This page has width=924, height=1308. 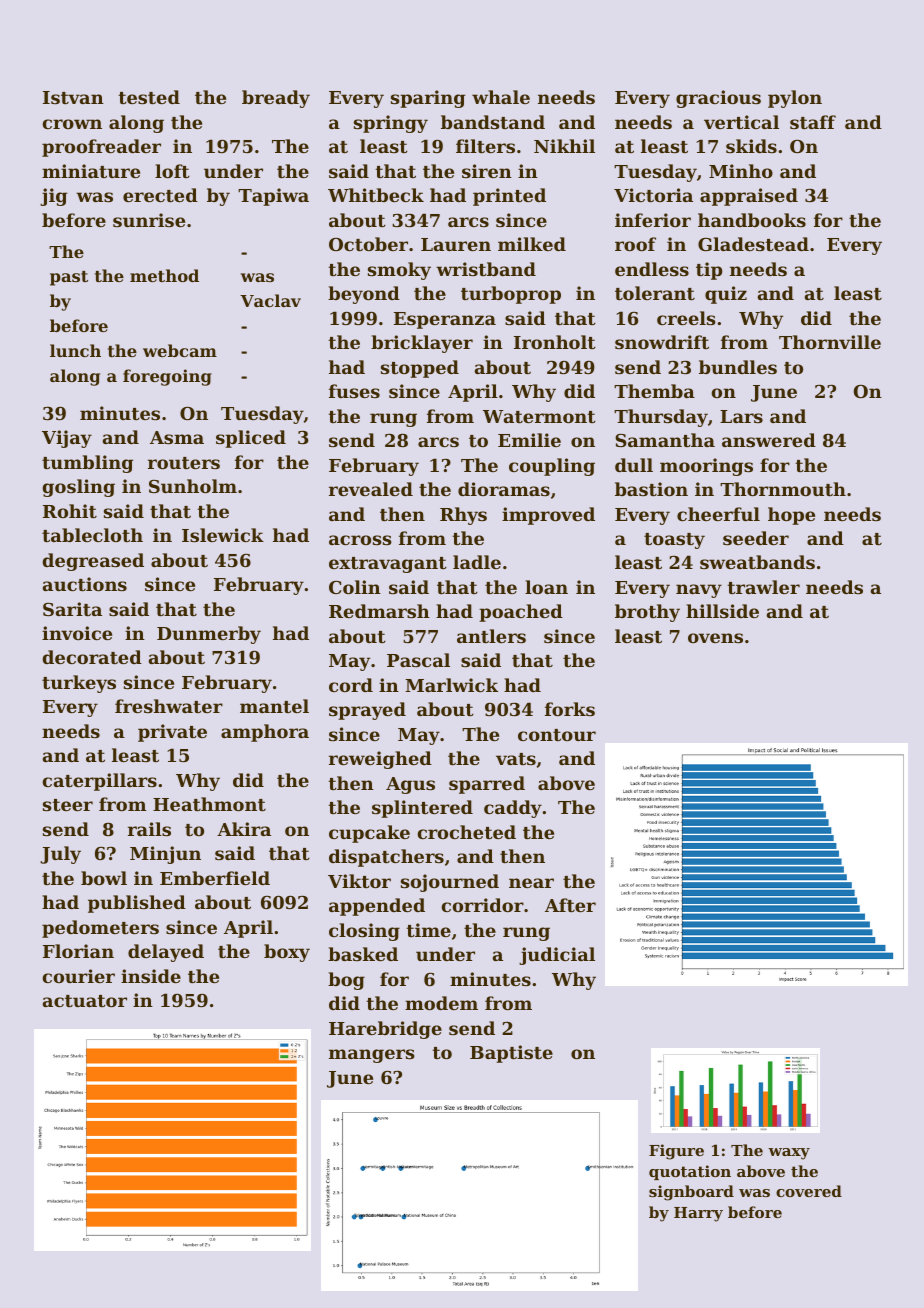 I want to click on private, so click(x=172, y=733).
